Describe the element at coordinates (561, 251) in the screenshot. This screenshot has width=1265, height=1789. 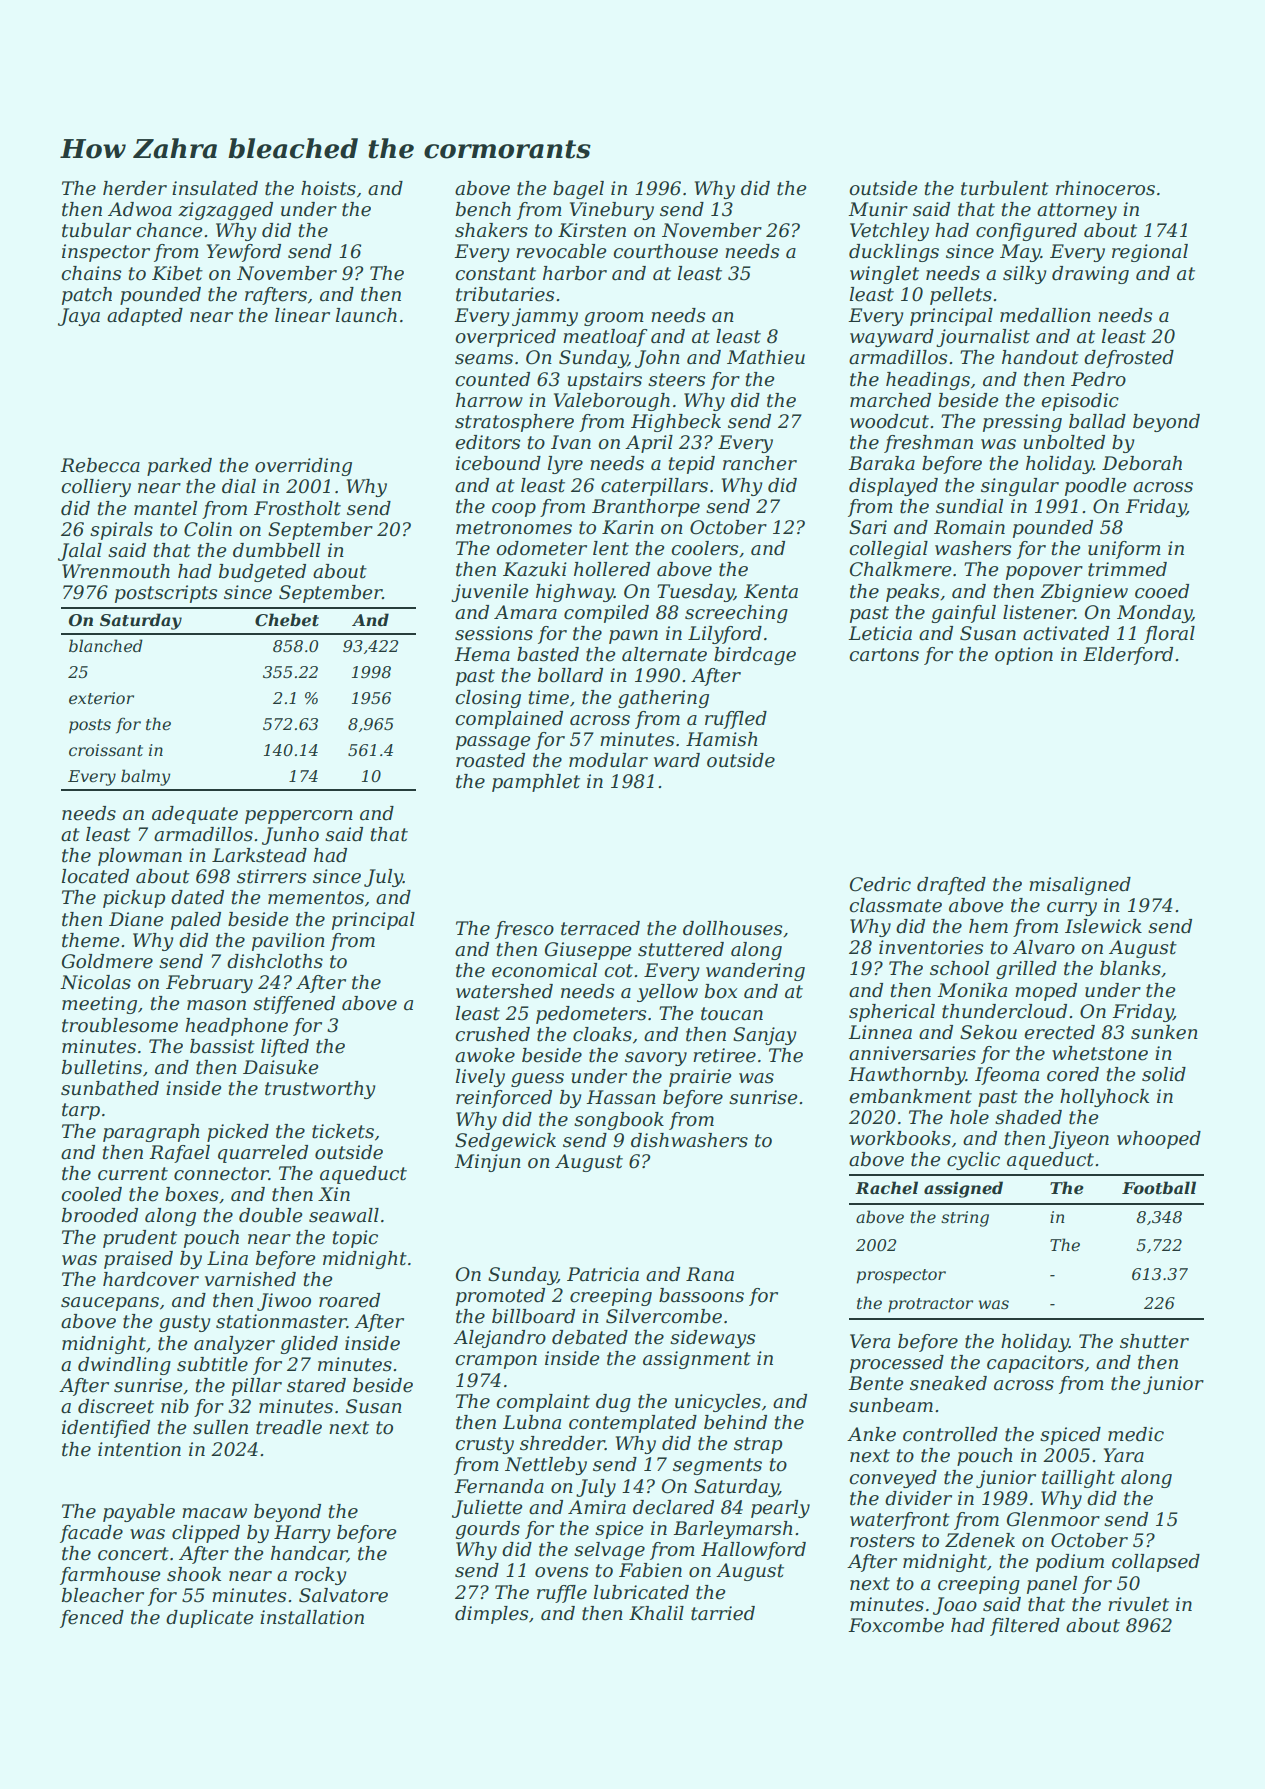
I see `revocable` at that location.
